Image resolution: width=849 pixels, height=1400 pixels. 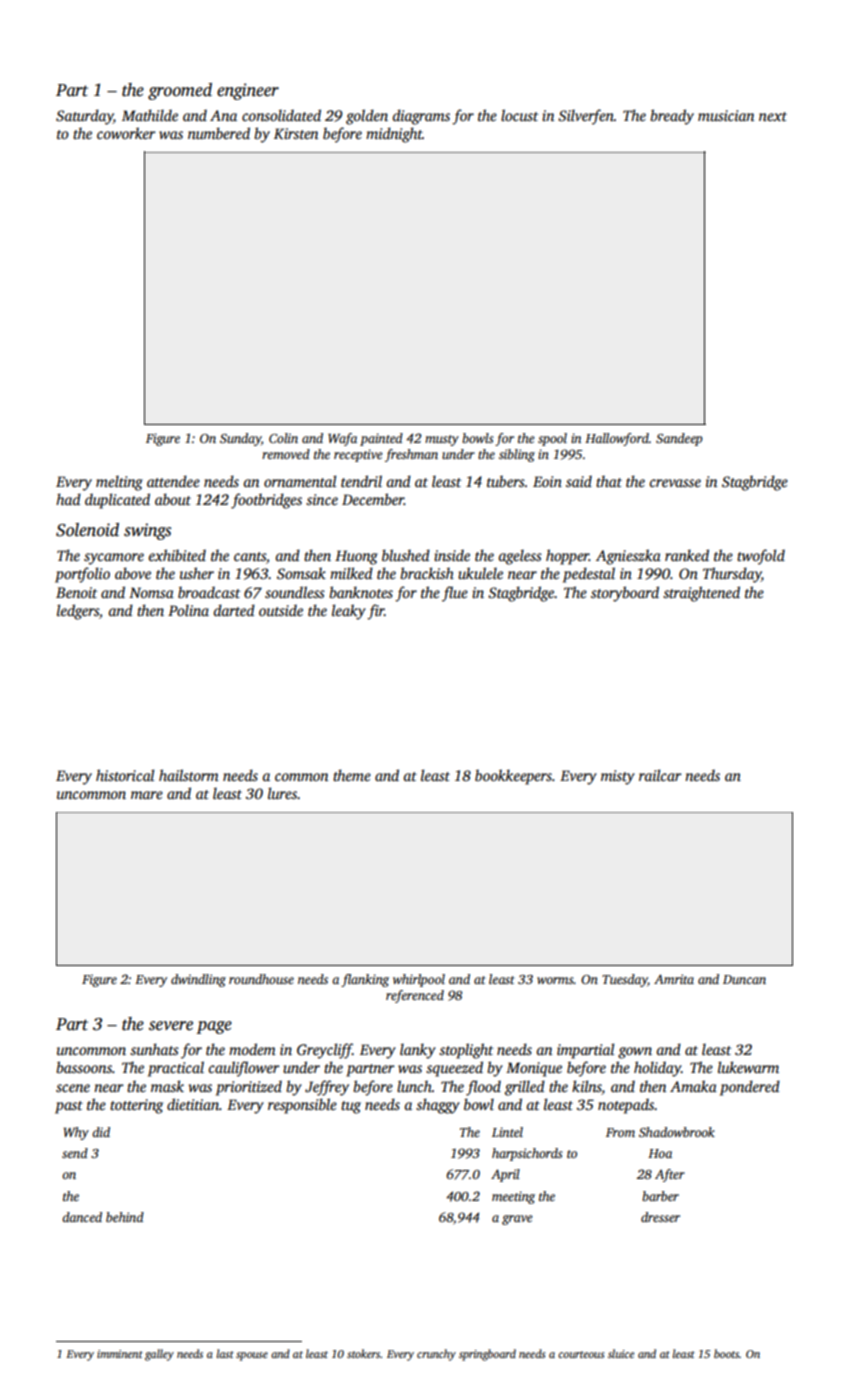 What do you see at coordinates (363, 1353) in the screenshot?
I see `stokers` at bounding box center [363, 1353].
